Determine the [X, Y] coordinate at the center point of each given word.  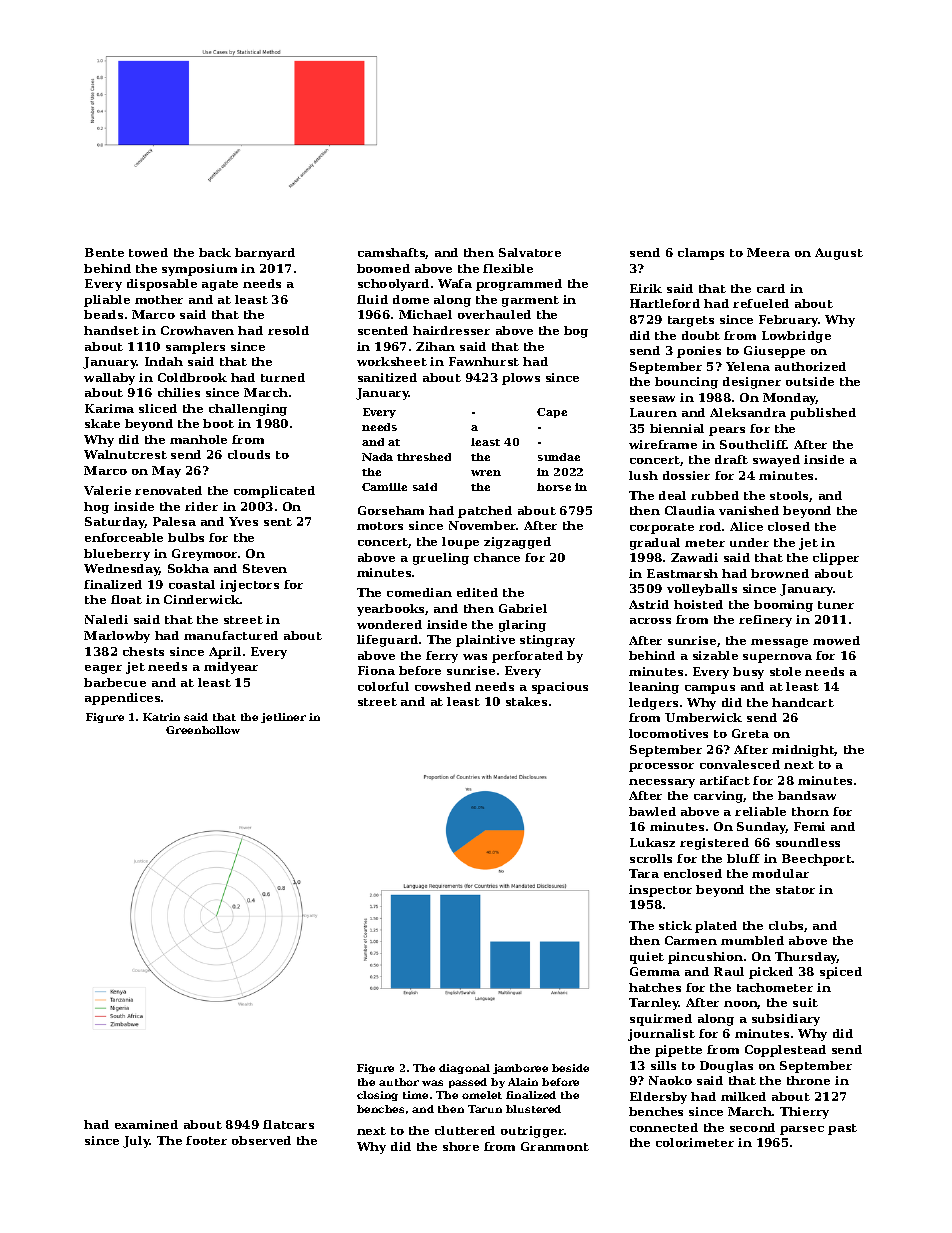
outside [810, 381]
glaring [522, 626]
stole [785, 671]
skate [102, 423]
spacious [560, 688]
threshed [424, 457]
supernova [777, 658]
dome [411, 299]
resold [288, 330]
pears [727, 431]
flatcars [288, 1124]
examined [146, 1124]
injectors [249, 586]
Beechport [817, 860]
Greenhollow [203, 730]
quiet [647, 958]
